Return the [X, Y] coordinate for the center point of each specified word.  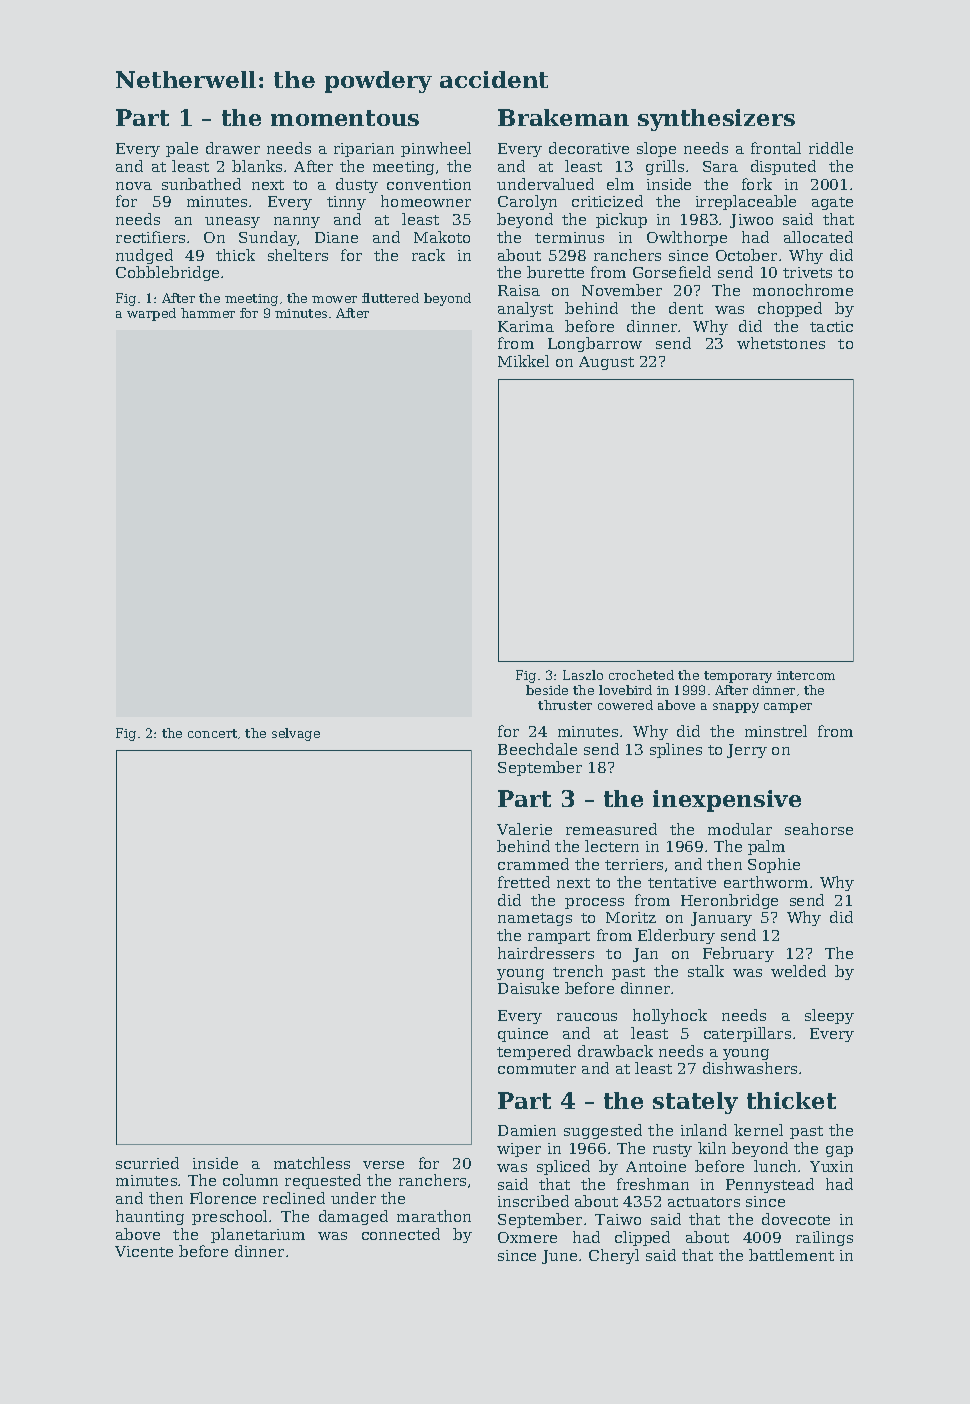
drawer [233, 148]
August [606, 363]
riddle [831, 148]
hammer [208, 313]
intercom [806, 675]
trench [578, 971]
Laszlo [583, 675]
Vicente [144, 1251]
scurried [147, 1163]
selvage [296, 734]
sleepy [829, 1016]
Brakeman [563, 117]
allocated [818, 237]
